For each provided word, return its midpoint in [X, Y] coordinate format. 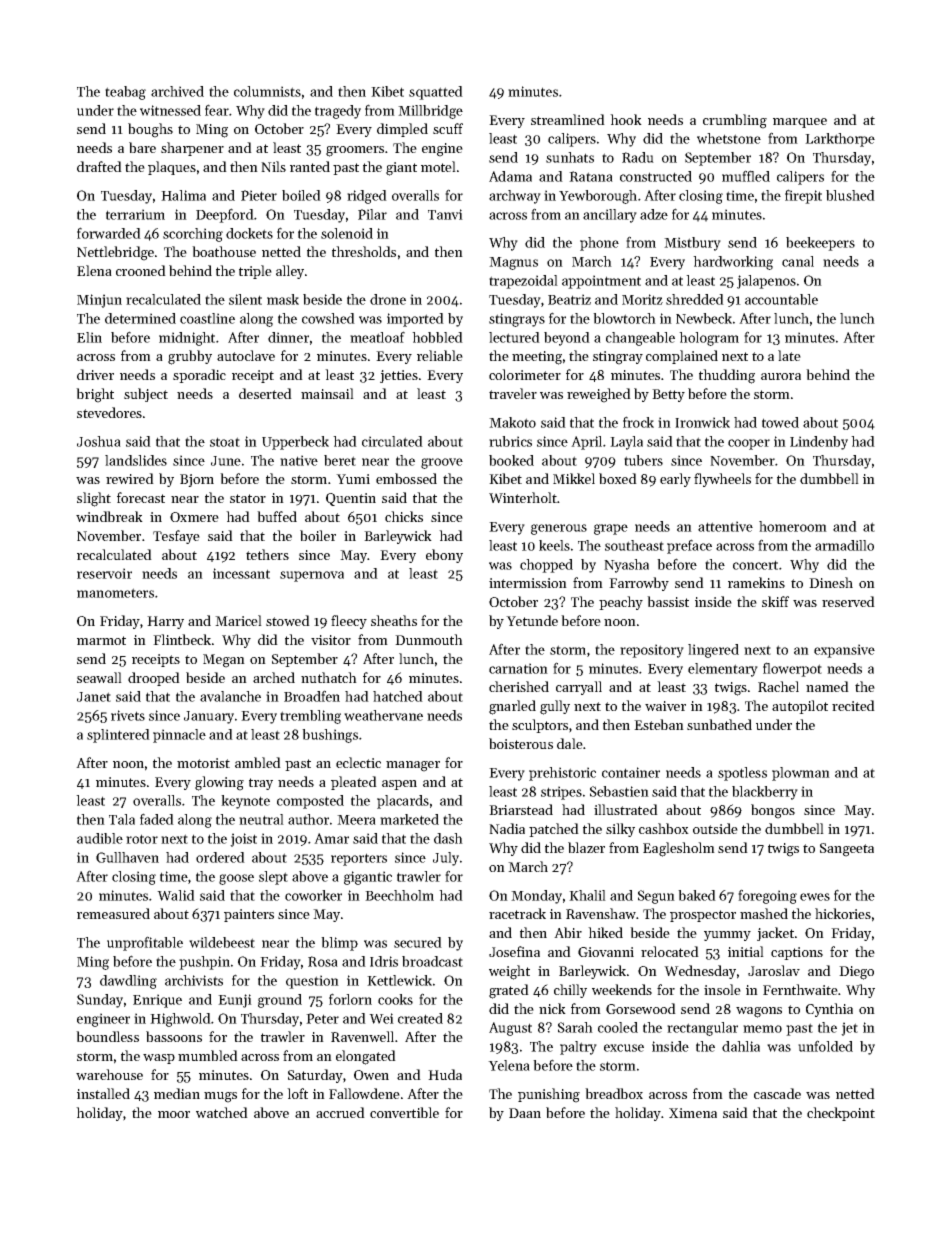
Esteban [659, 724]
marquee [800, 123]
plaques [172, 168]
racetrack [517, 913]
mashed [764, 913]
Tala [122, 819]
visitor [331, 640]
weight [509, 972]
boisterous [521, 743]
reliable [440, 355]
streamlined [568, 119]
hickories [843, 913]
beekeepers [820, 244]
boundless [107, 1036]
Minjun [99, 301]
